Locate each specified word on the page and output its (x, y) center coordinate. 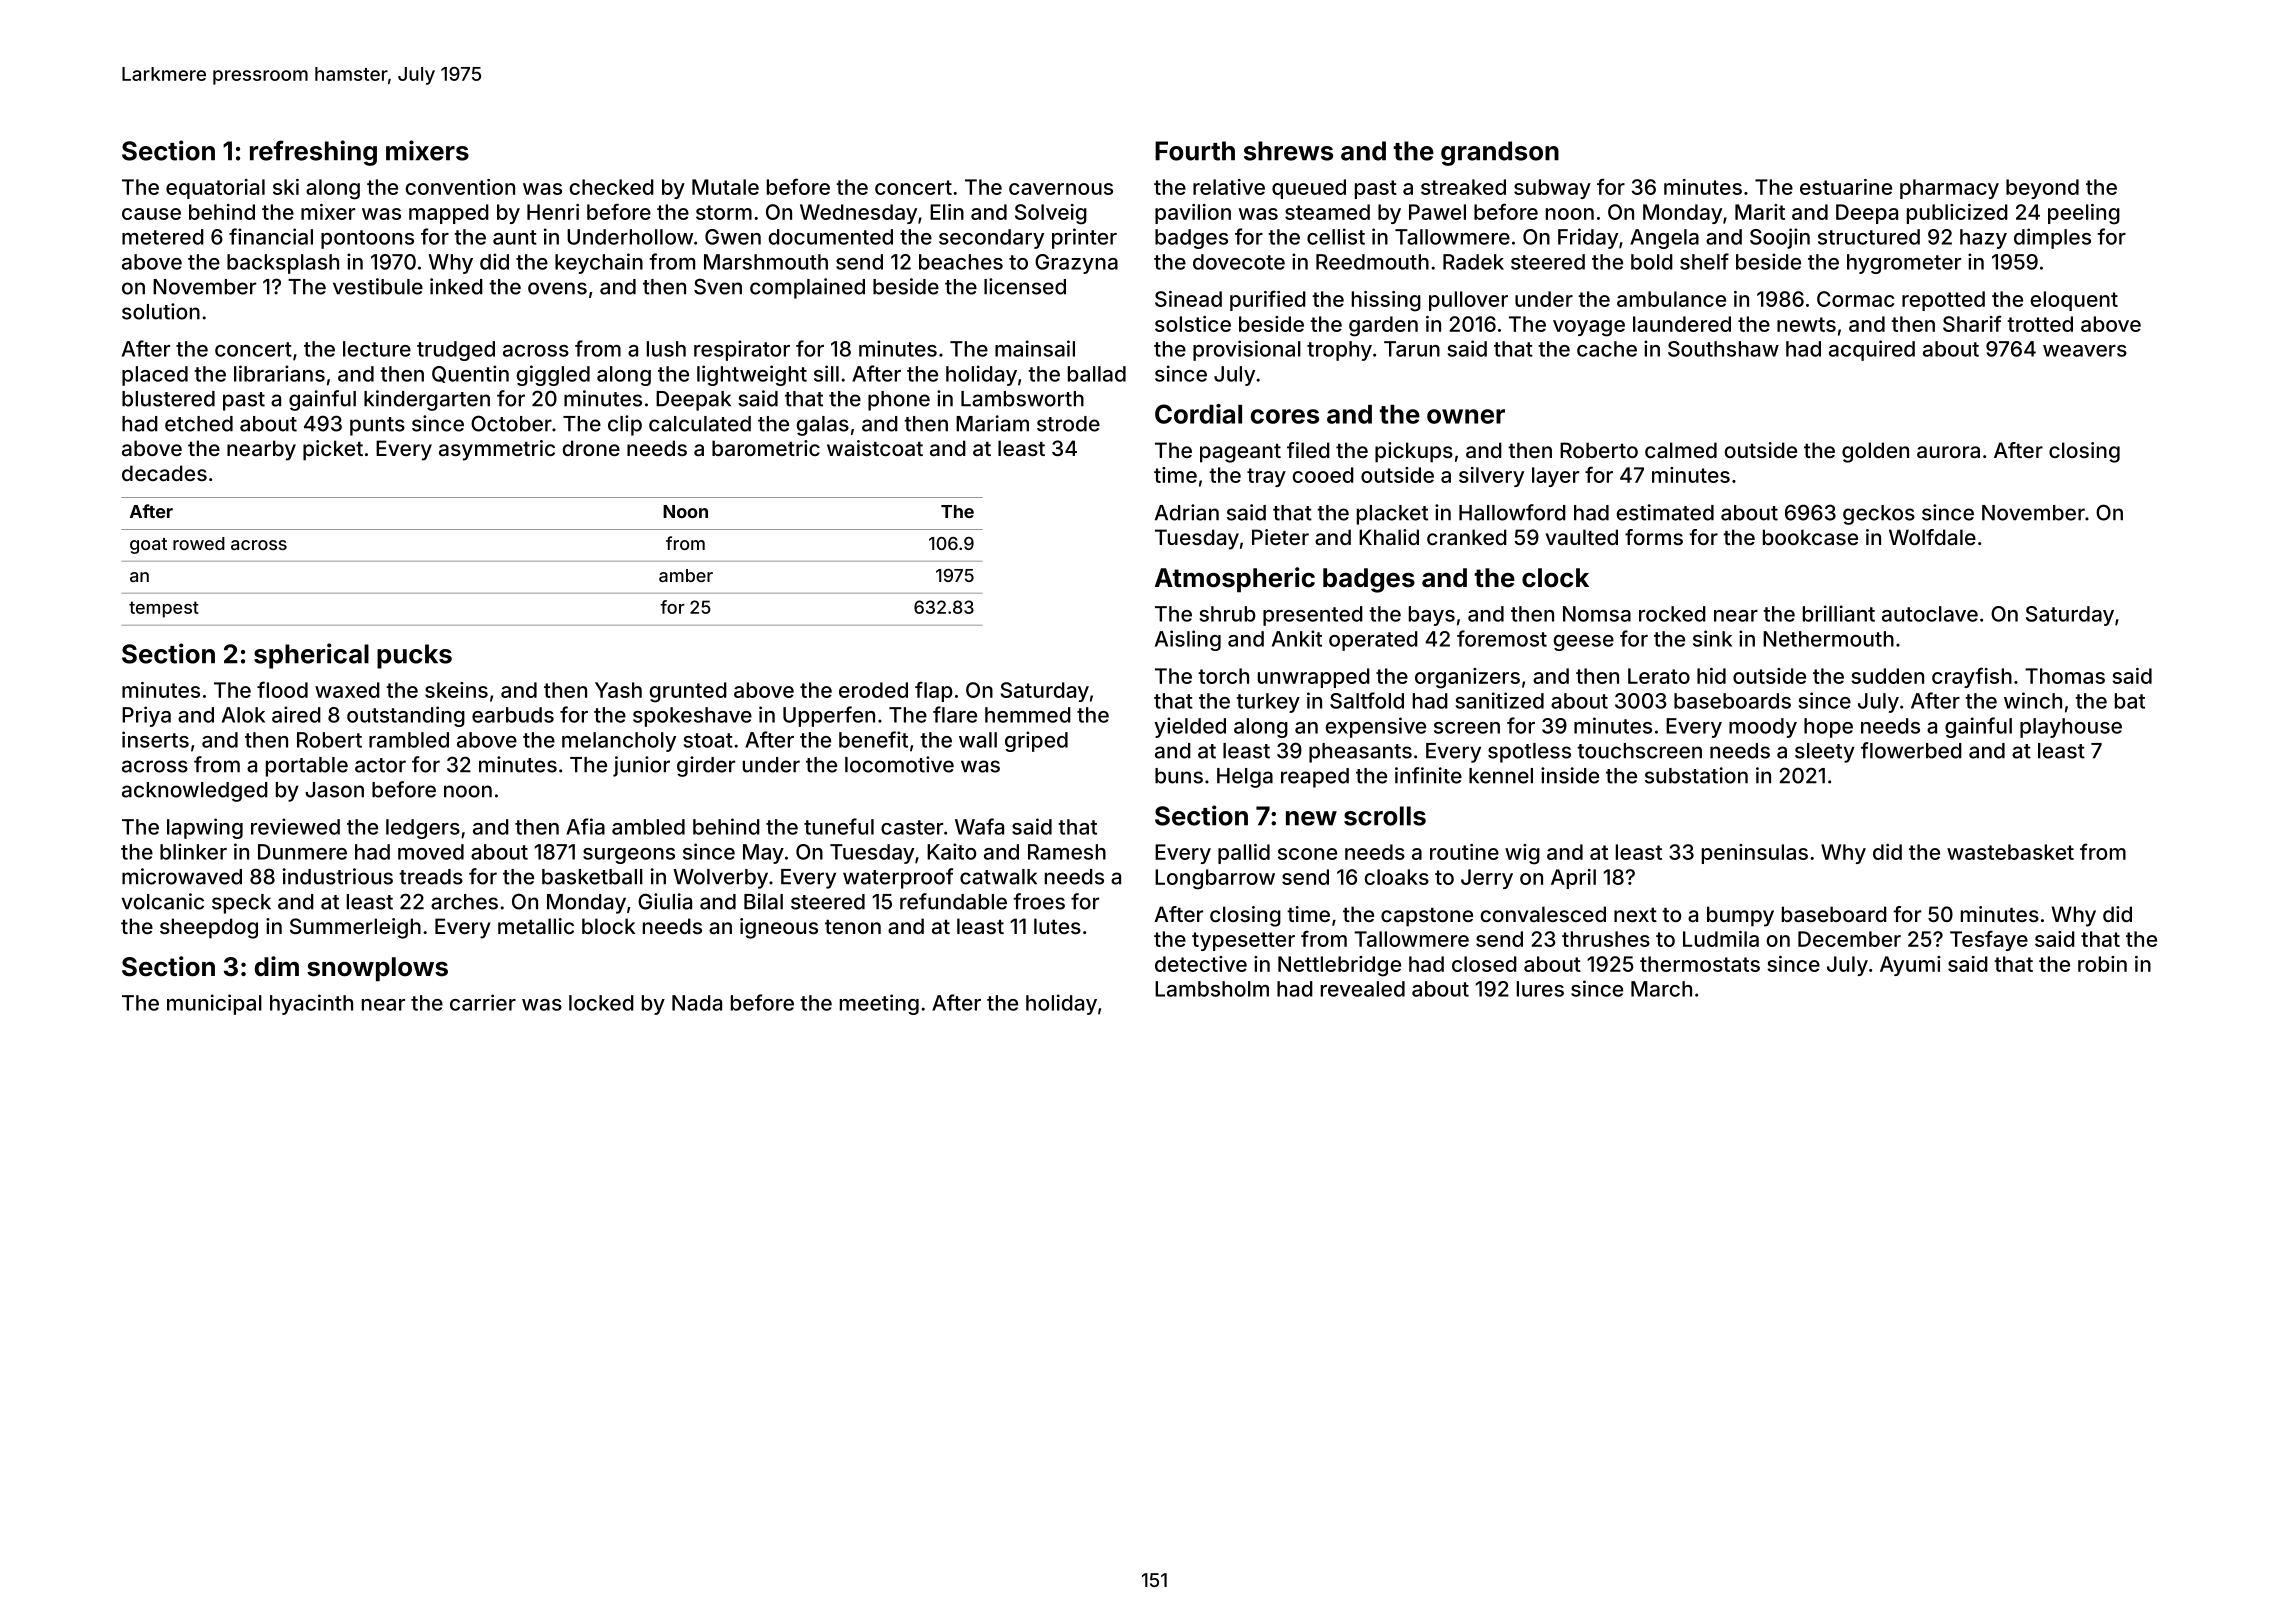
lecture (377, 349)
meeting (879, 1004)
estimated (1665, 512)
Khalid (1389, 537)
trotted (2040, 324)
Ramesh (1067, 852)
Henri (553, 212)
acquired (1872, 350)
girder (706, 766)
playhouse (2071, 728)
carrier (483, 1002)
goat (148, 546)
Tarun (1412, 349)
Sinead (1188, 299)
